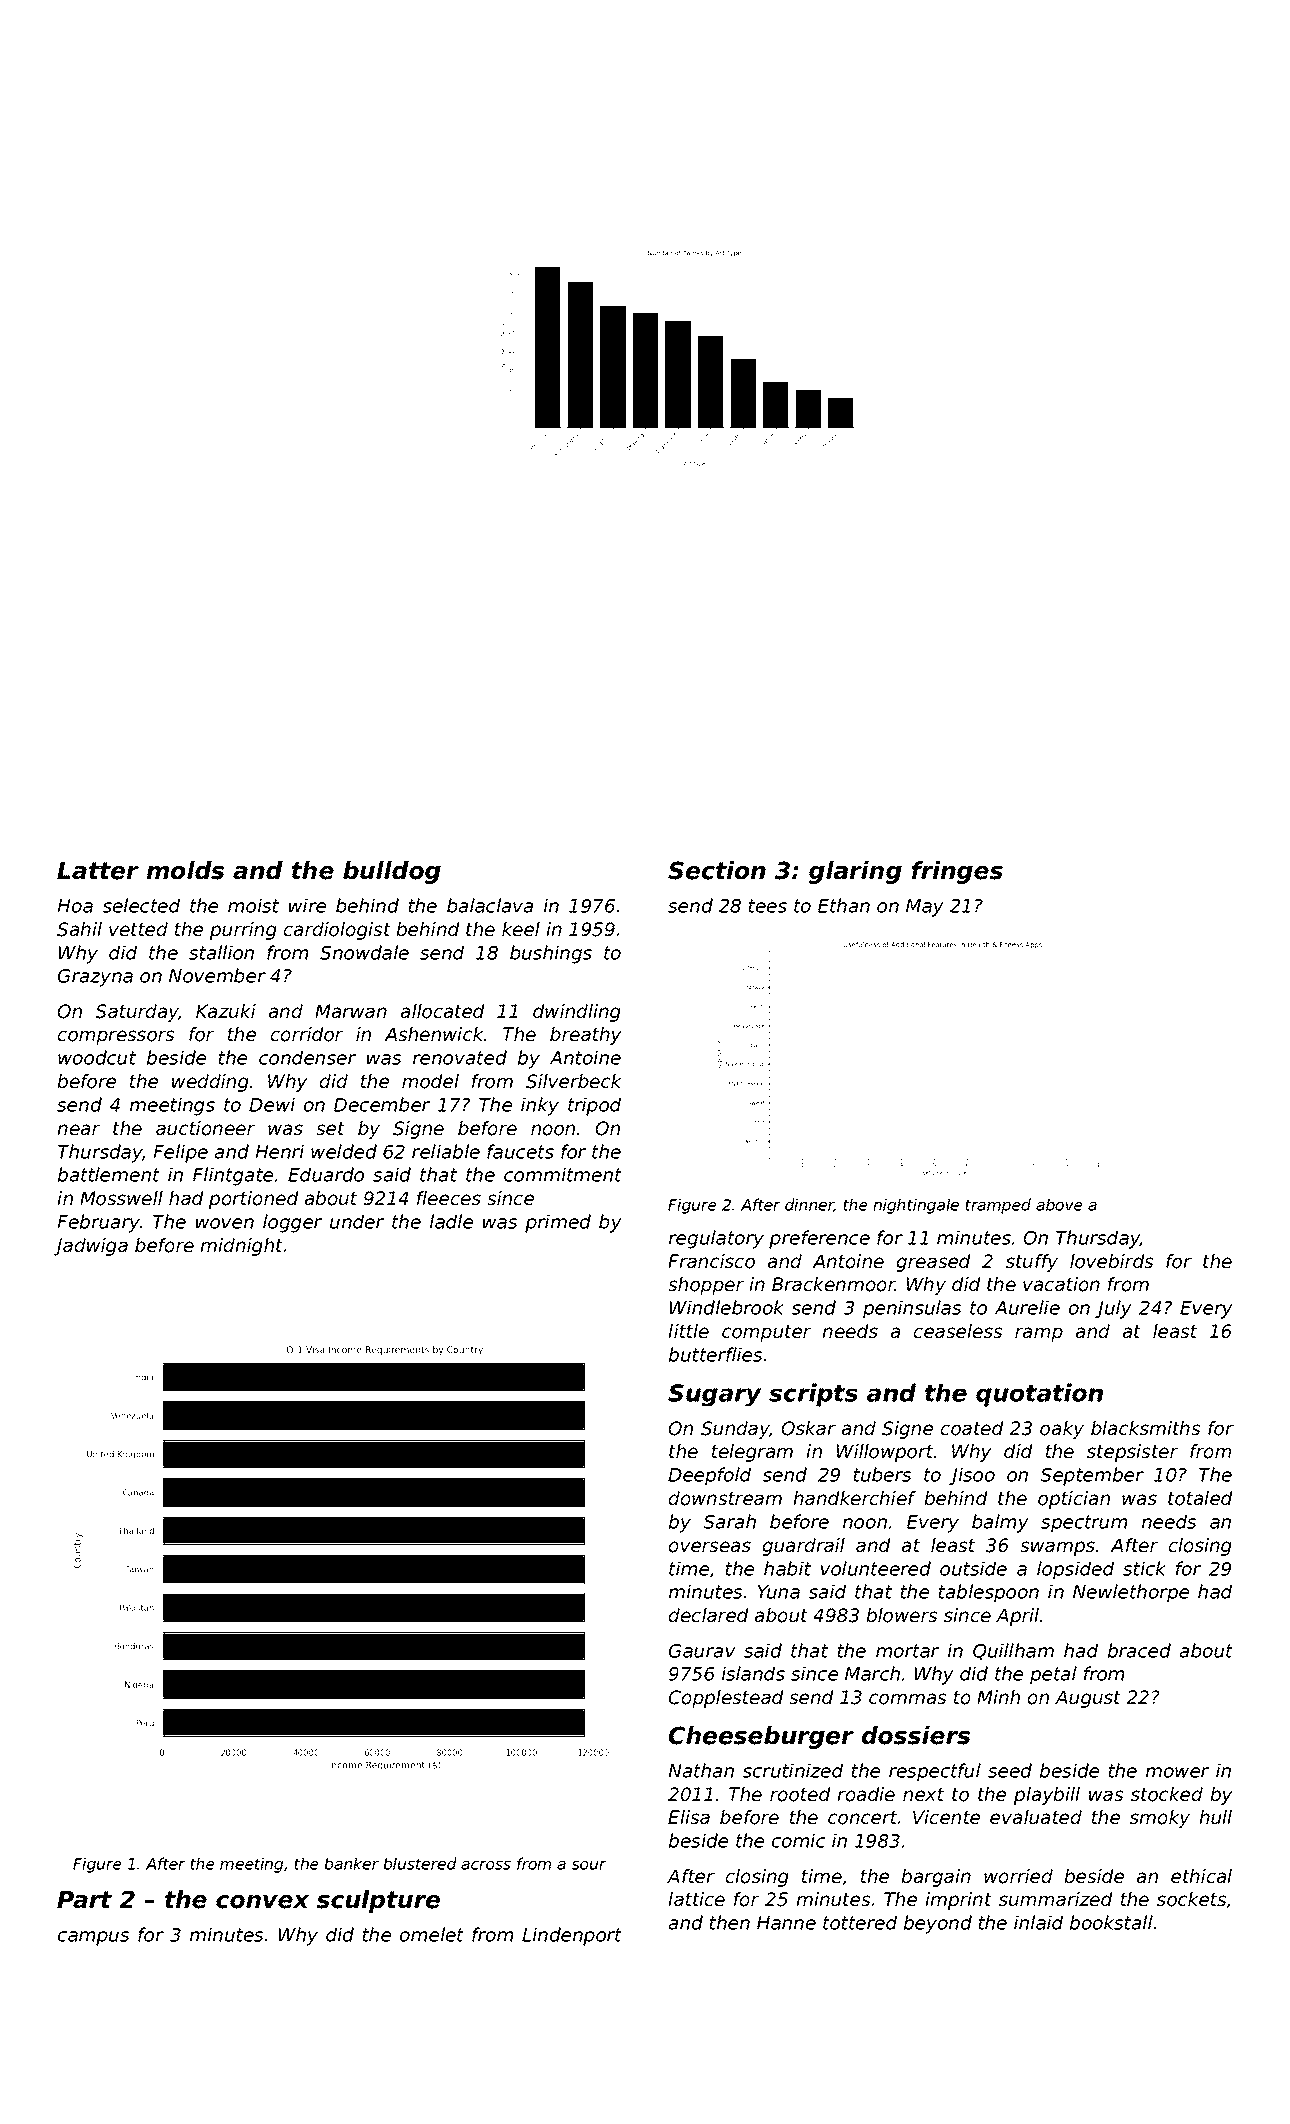  What do you see at coordinates (585, 1036) in the screenshot?
I see `breathy` at bounding box center [585, 1036].
